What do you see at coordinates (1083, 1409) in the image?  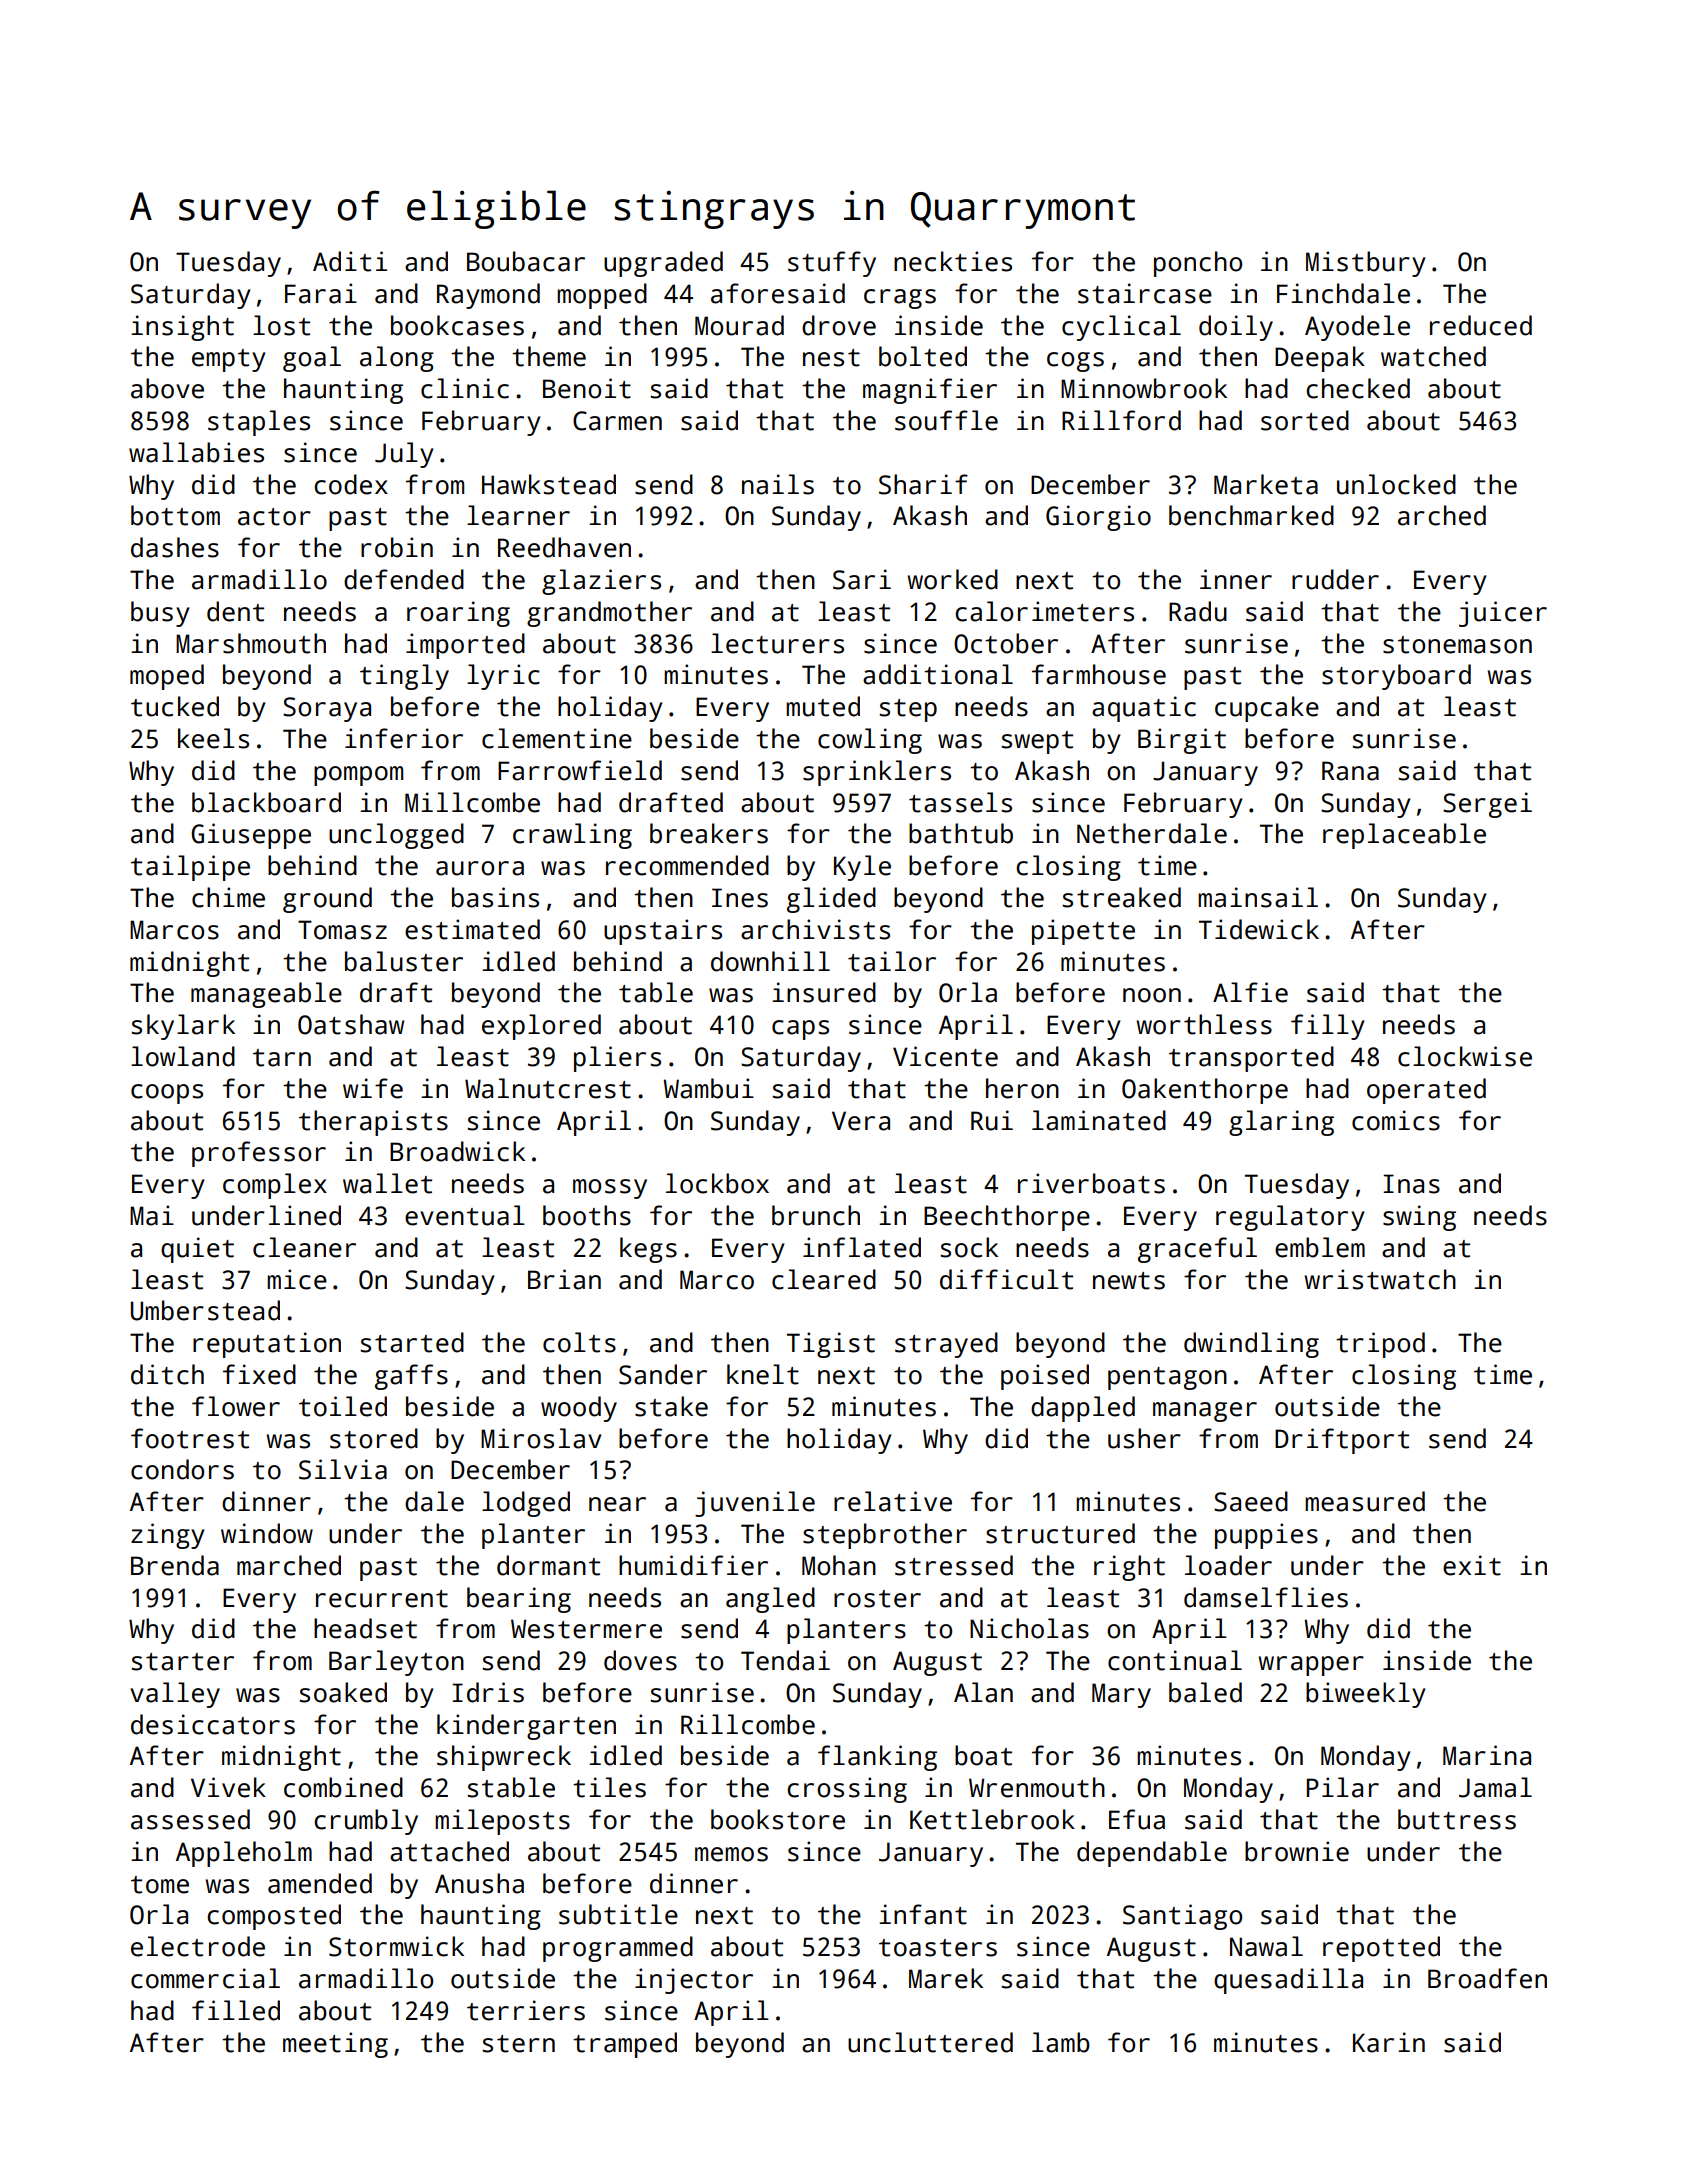 I see `dappled` at bounding box center [1083, 1409].
